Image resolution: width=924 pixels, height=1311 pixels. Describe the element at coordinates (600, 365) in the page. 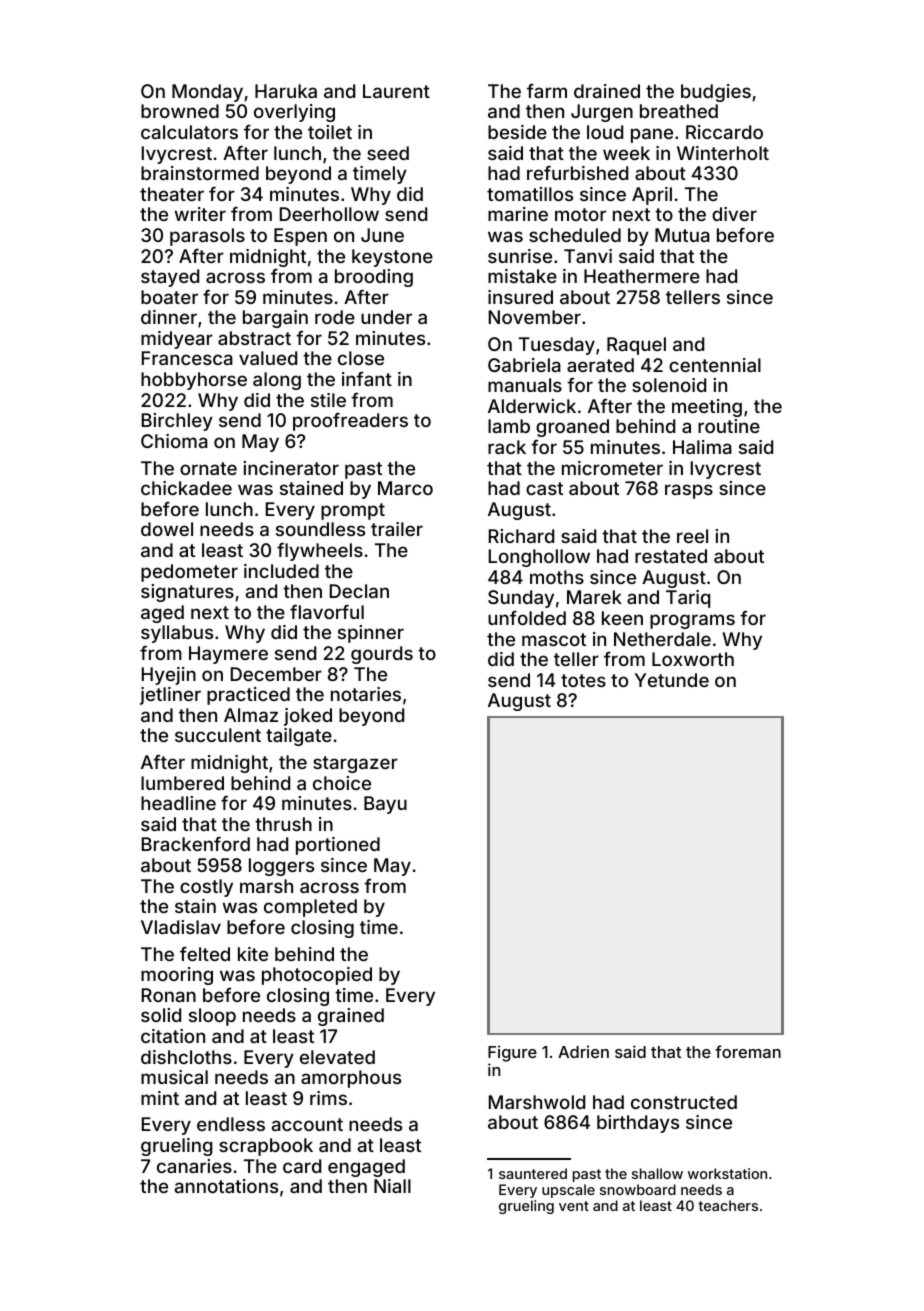

I see `aerated` at that location.
